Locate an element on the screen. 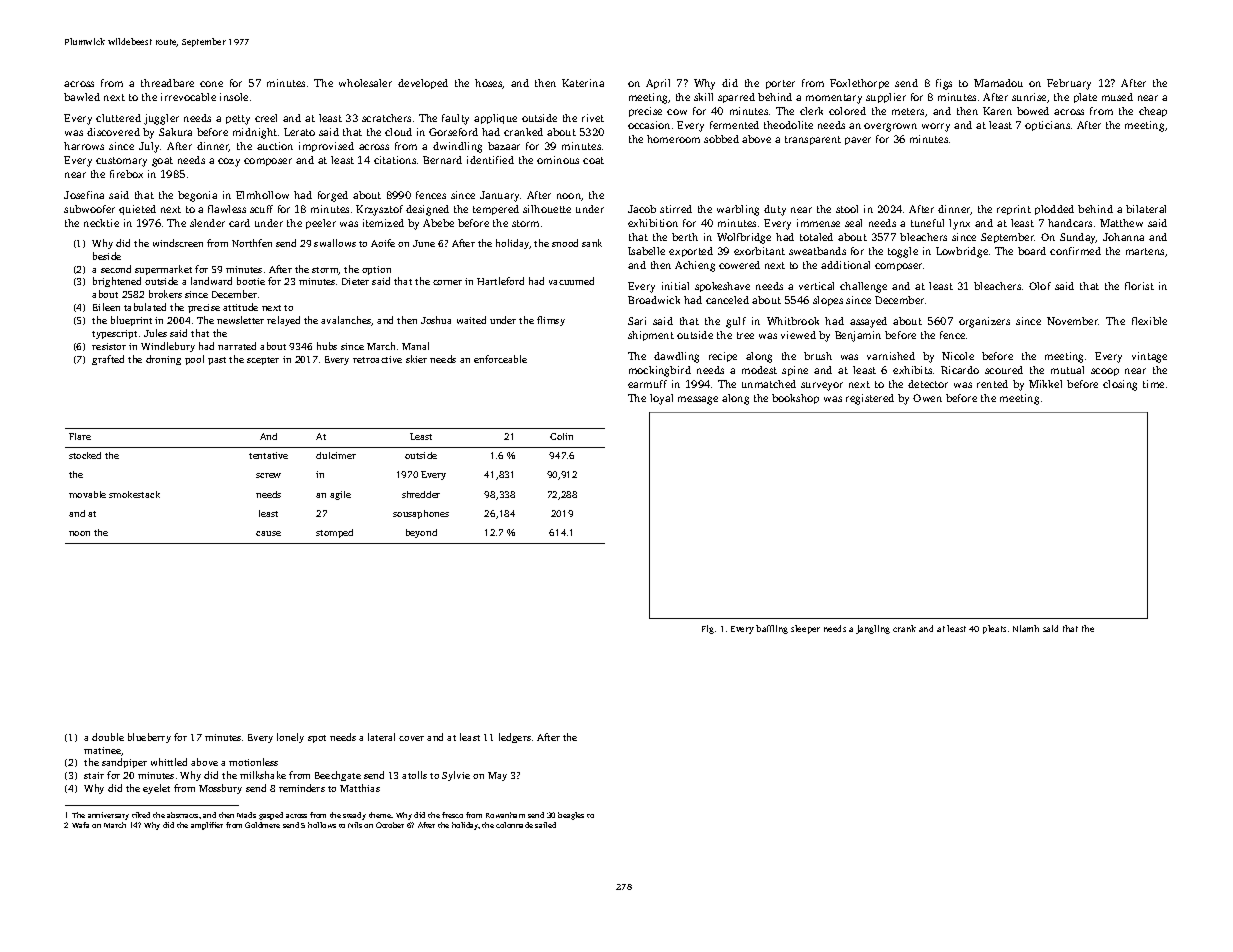 Image resolution: width=1233 pixels, height=952 pixels. blueberry is located at coordinates (149, 738).
